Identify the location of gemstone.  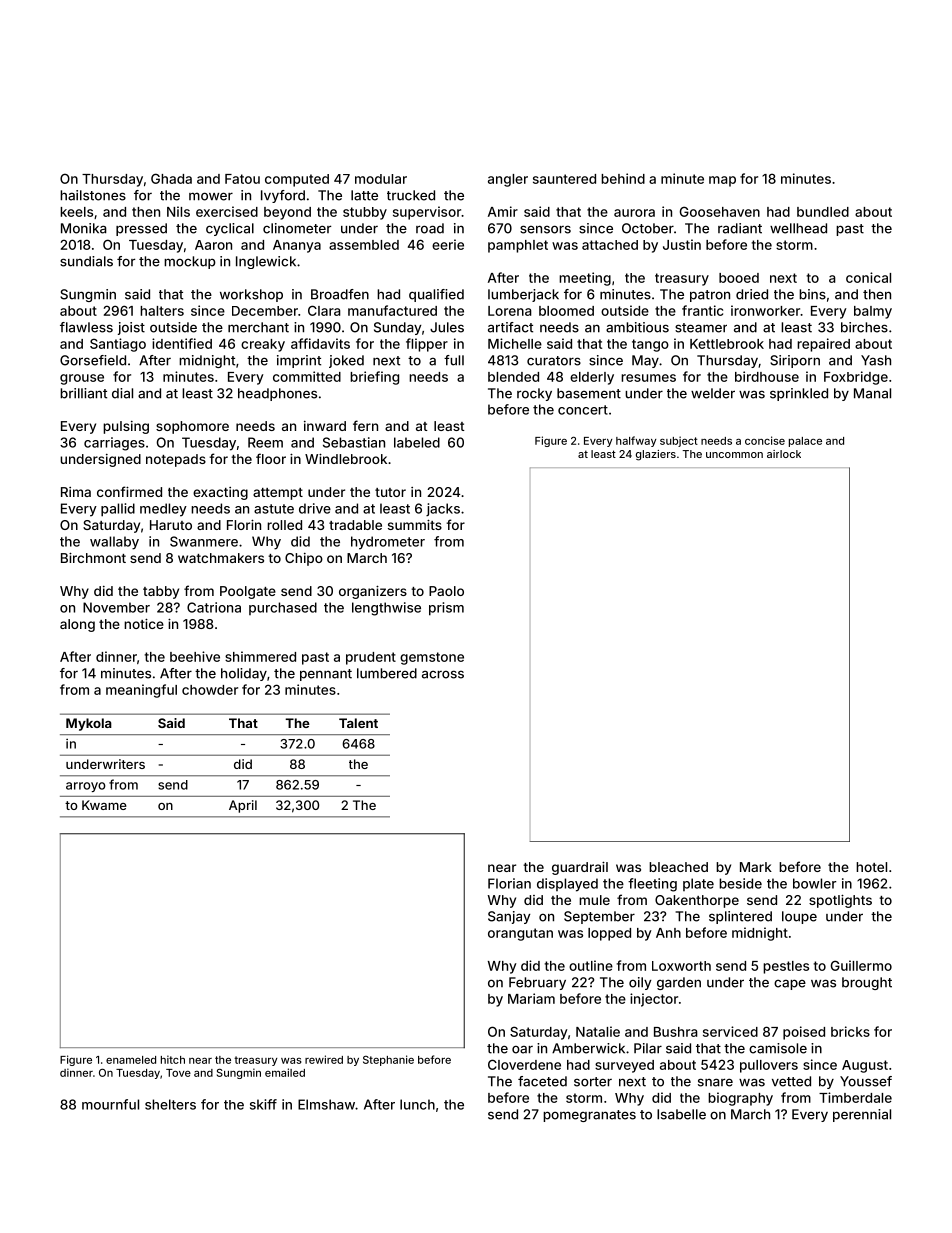
(432, 658).
